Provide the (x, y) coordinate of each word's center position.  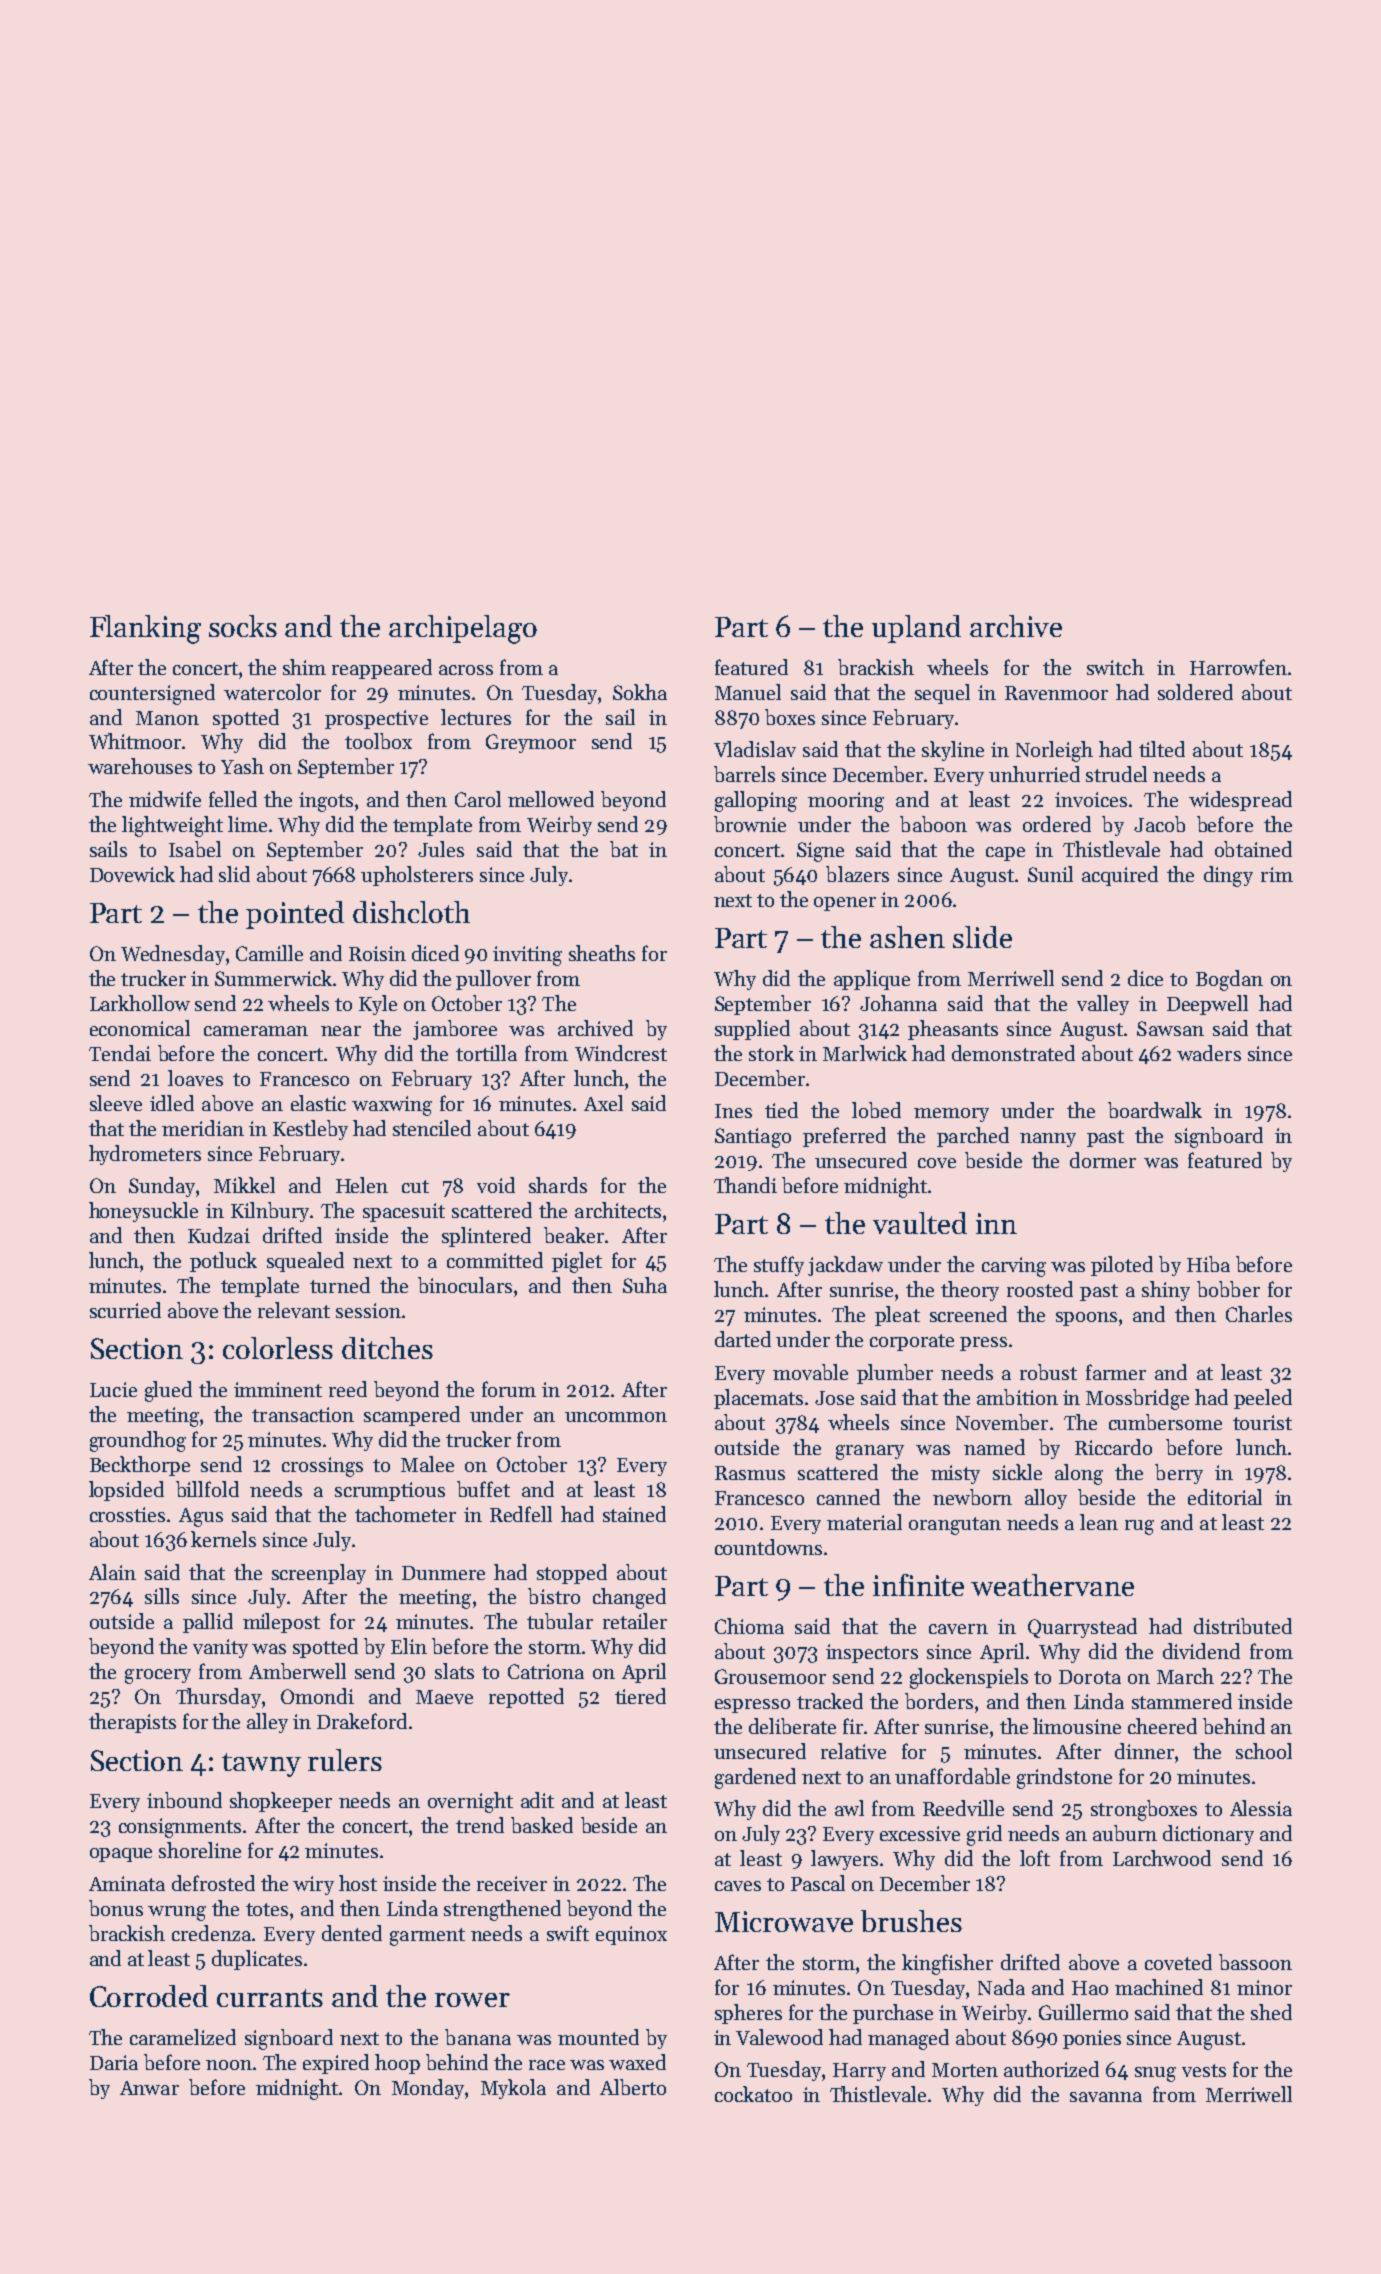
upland (916, 629)
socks (243, 626)
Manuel (748, 692)
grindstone (1064, 1778)
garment (427, 1937)
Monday (428, 2089)
